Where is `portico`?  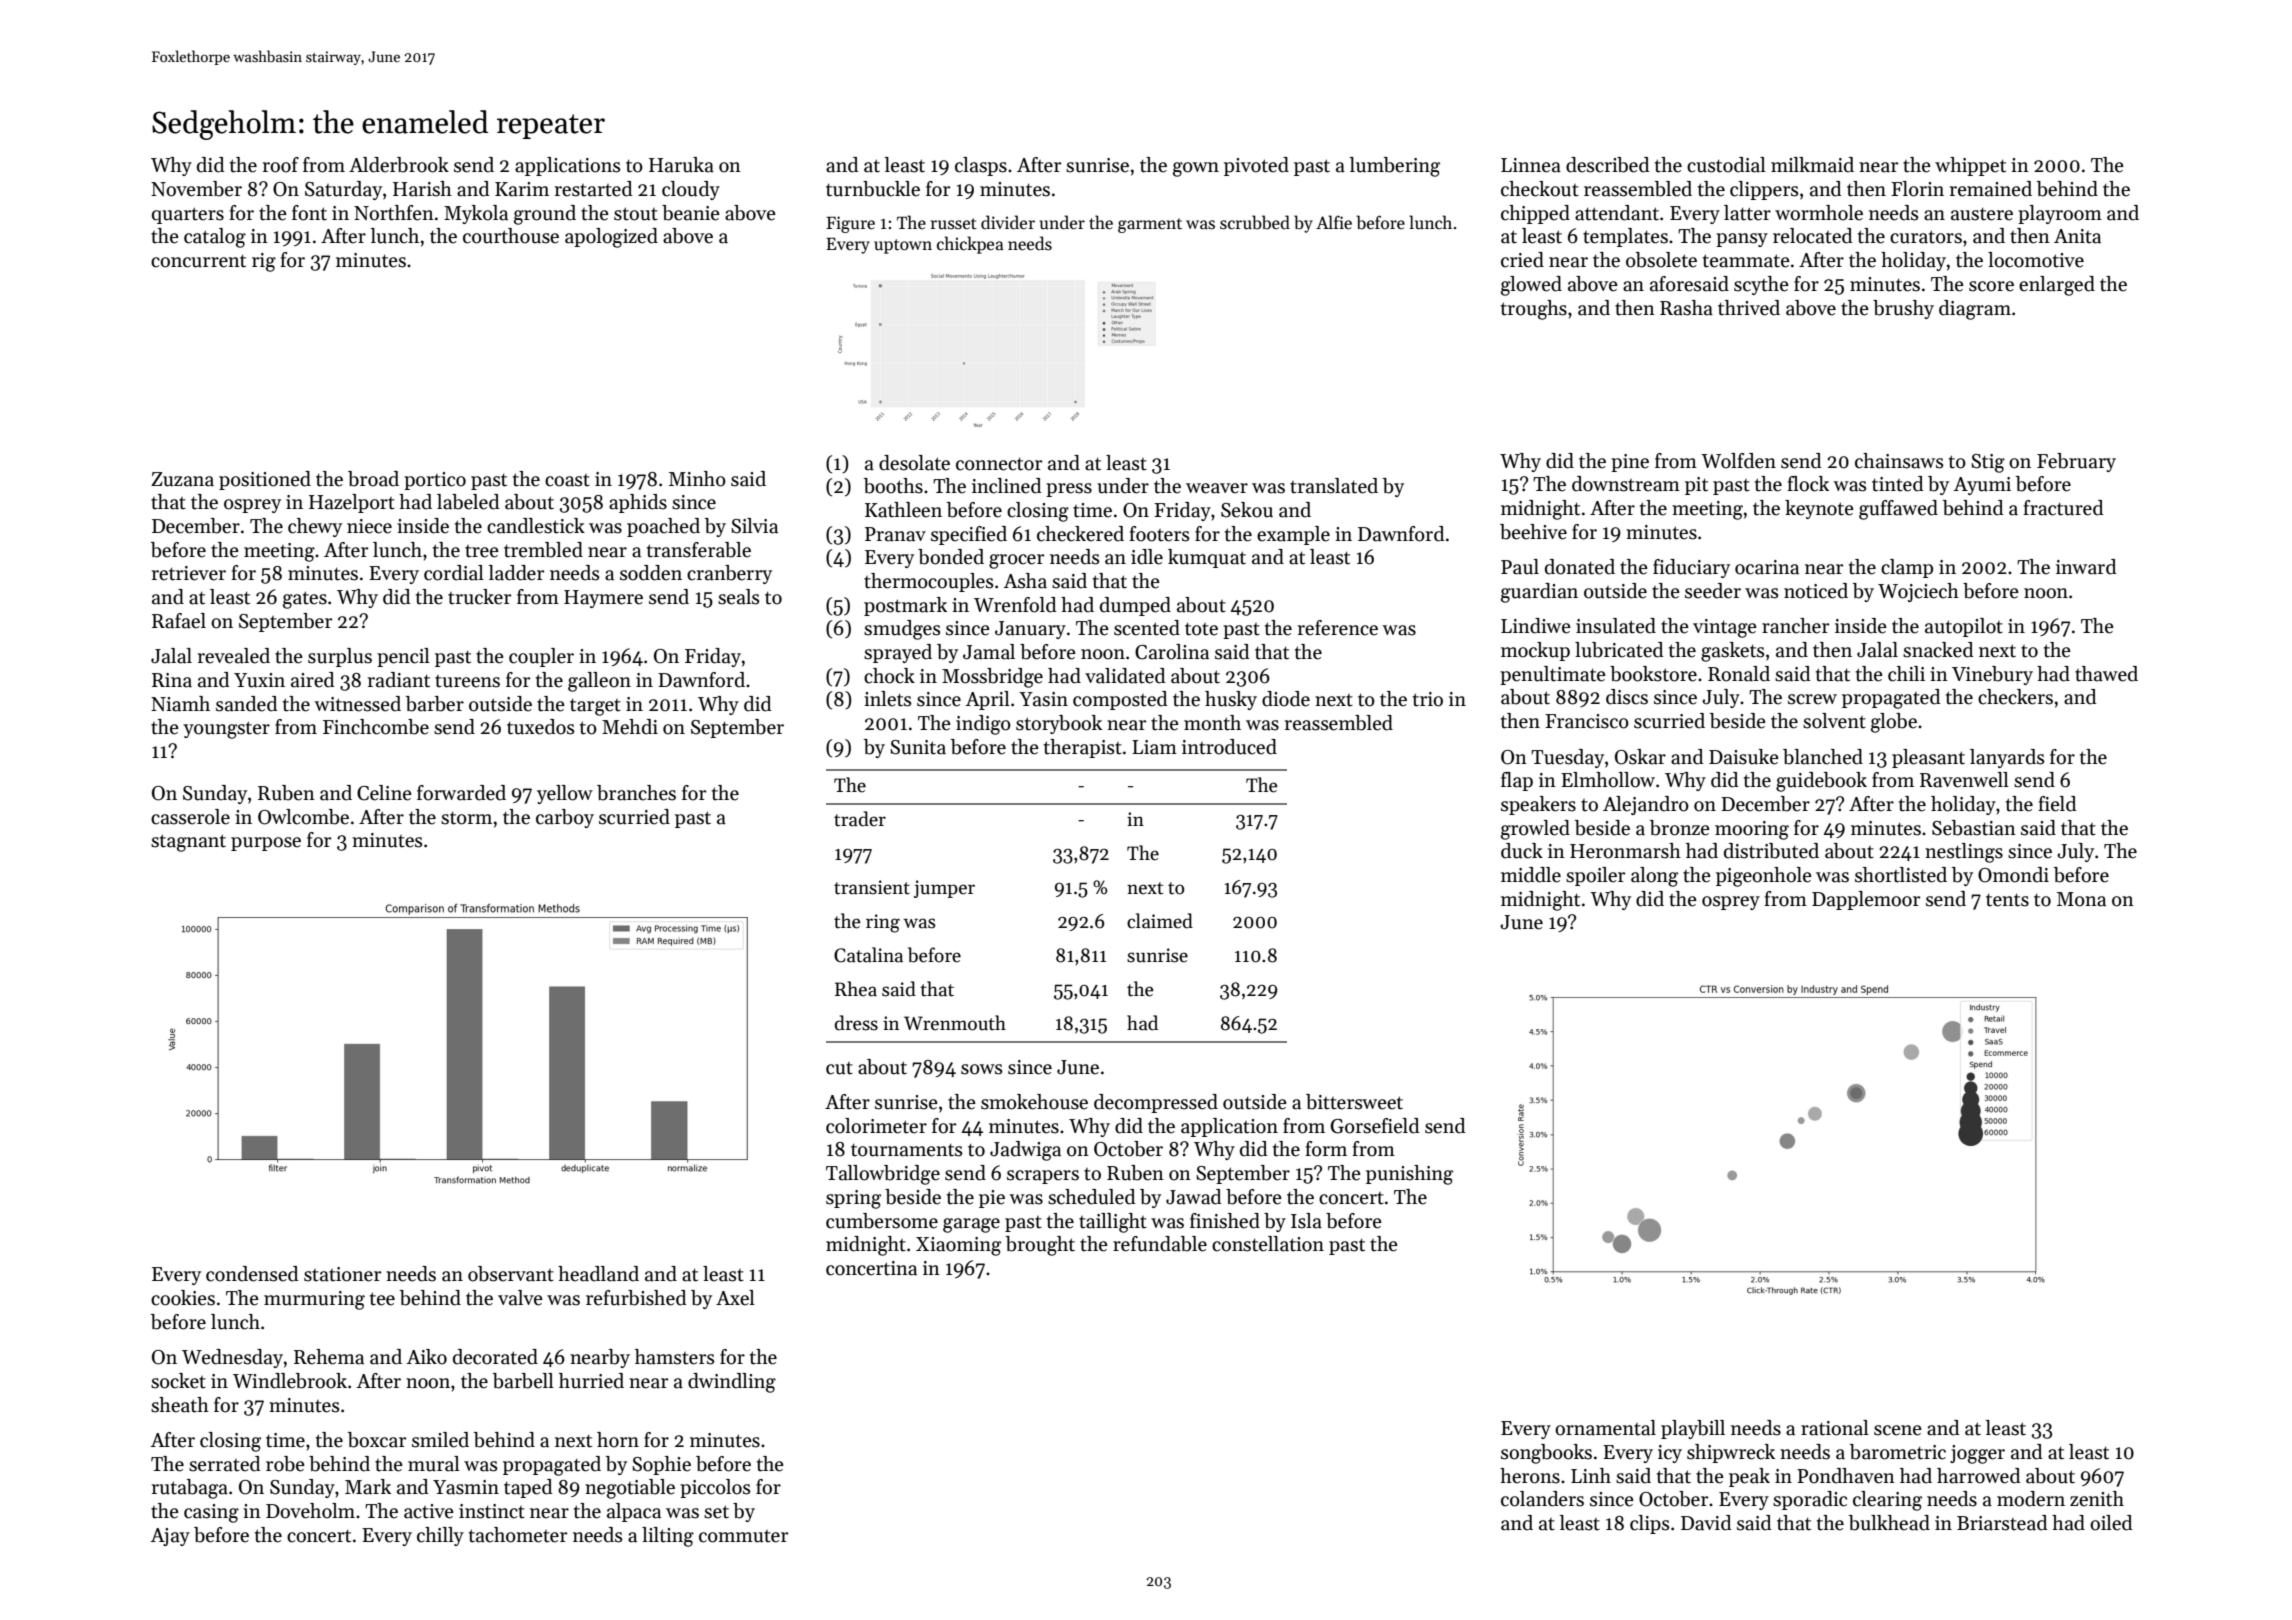 portico is located at coordinates (435, 481).
